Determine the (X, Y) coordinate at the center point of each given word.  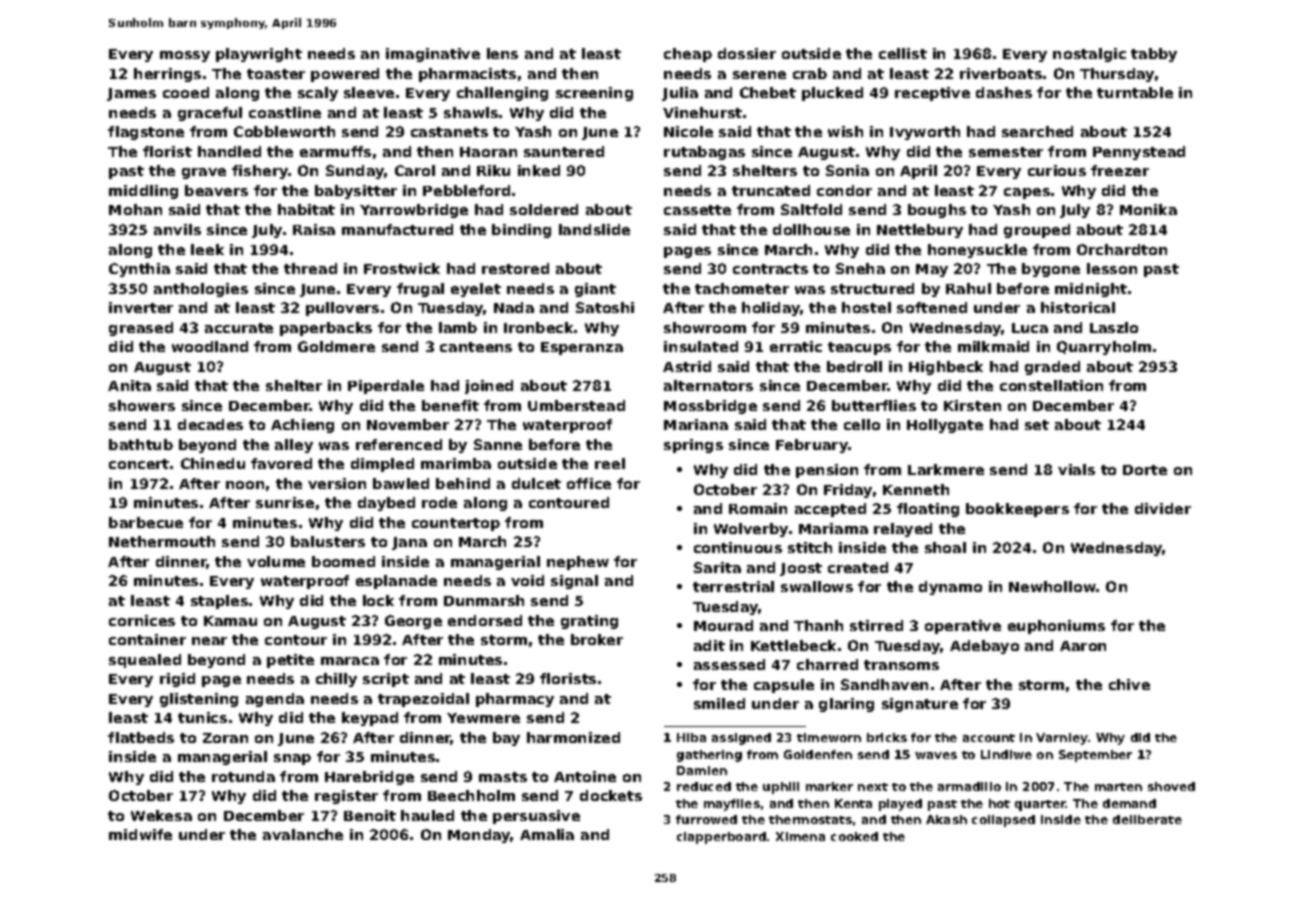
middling (143, 192)
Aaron (1083, 646)
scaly (318, 94)
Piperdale (386, 387)
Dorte (1145, 470)
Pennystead (1139, 153)
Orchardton (1122, 249)
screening (594, 94)
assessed (729, 664)
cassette (697, 210)
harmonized (573, 737)
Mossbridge (710, 407)
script (386, 680)
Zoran (225, 738)
